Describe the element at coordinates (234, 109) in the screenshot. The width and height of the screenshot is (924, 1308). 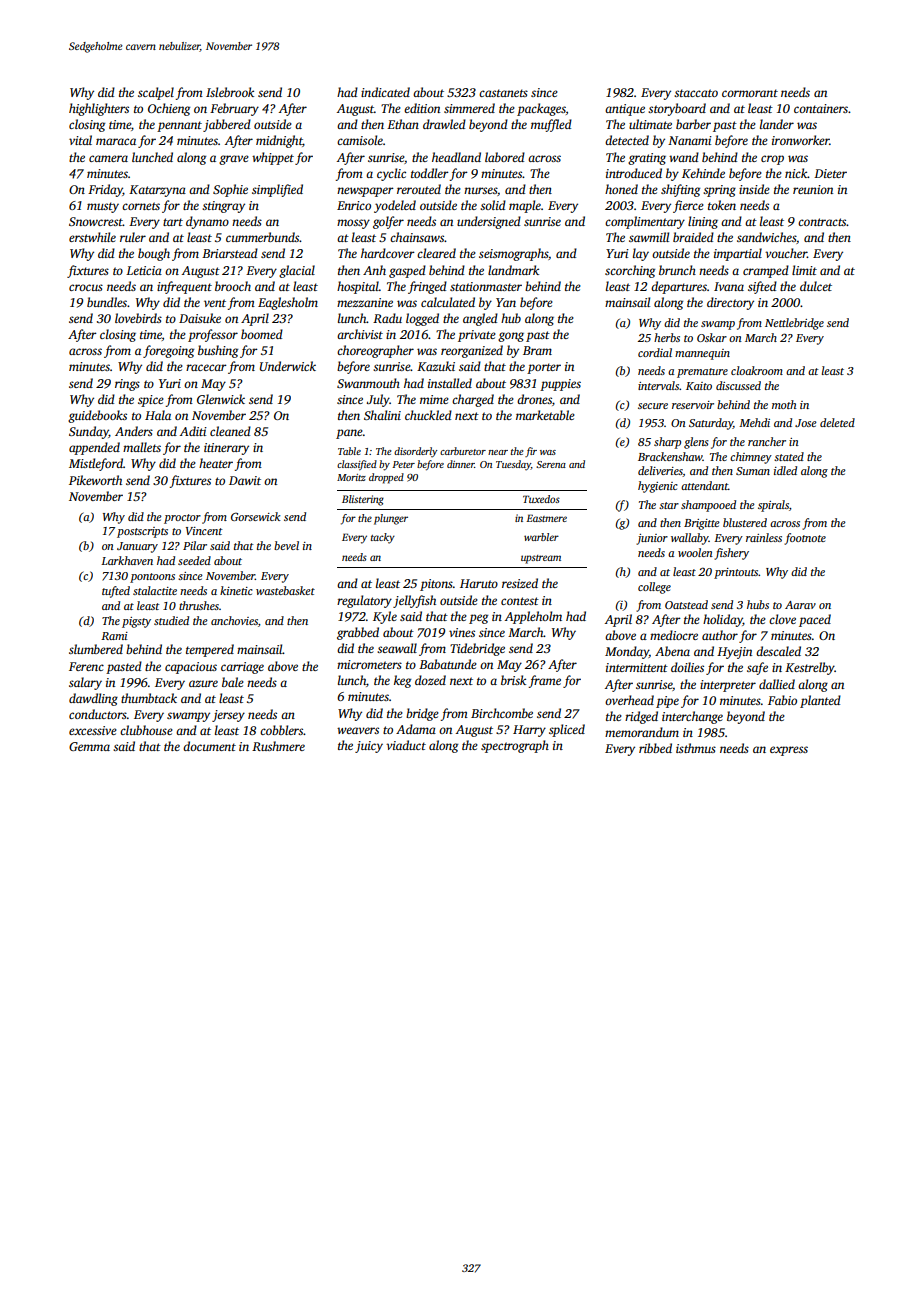
I see `February` at that location.
